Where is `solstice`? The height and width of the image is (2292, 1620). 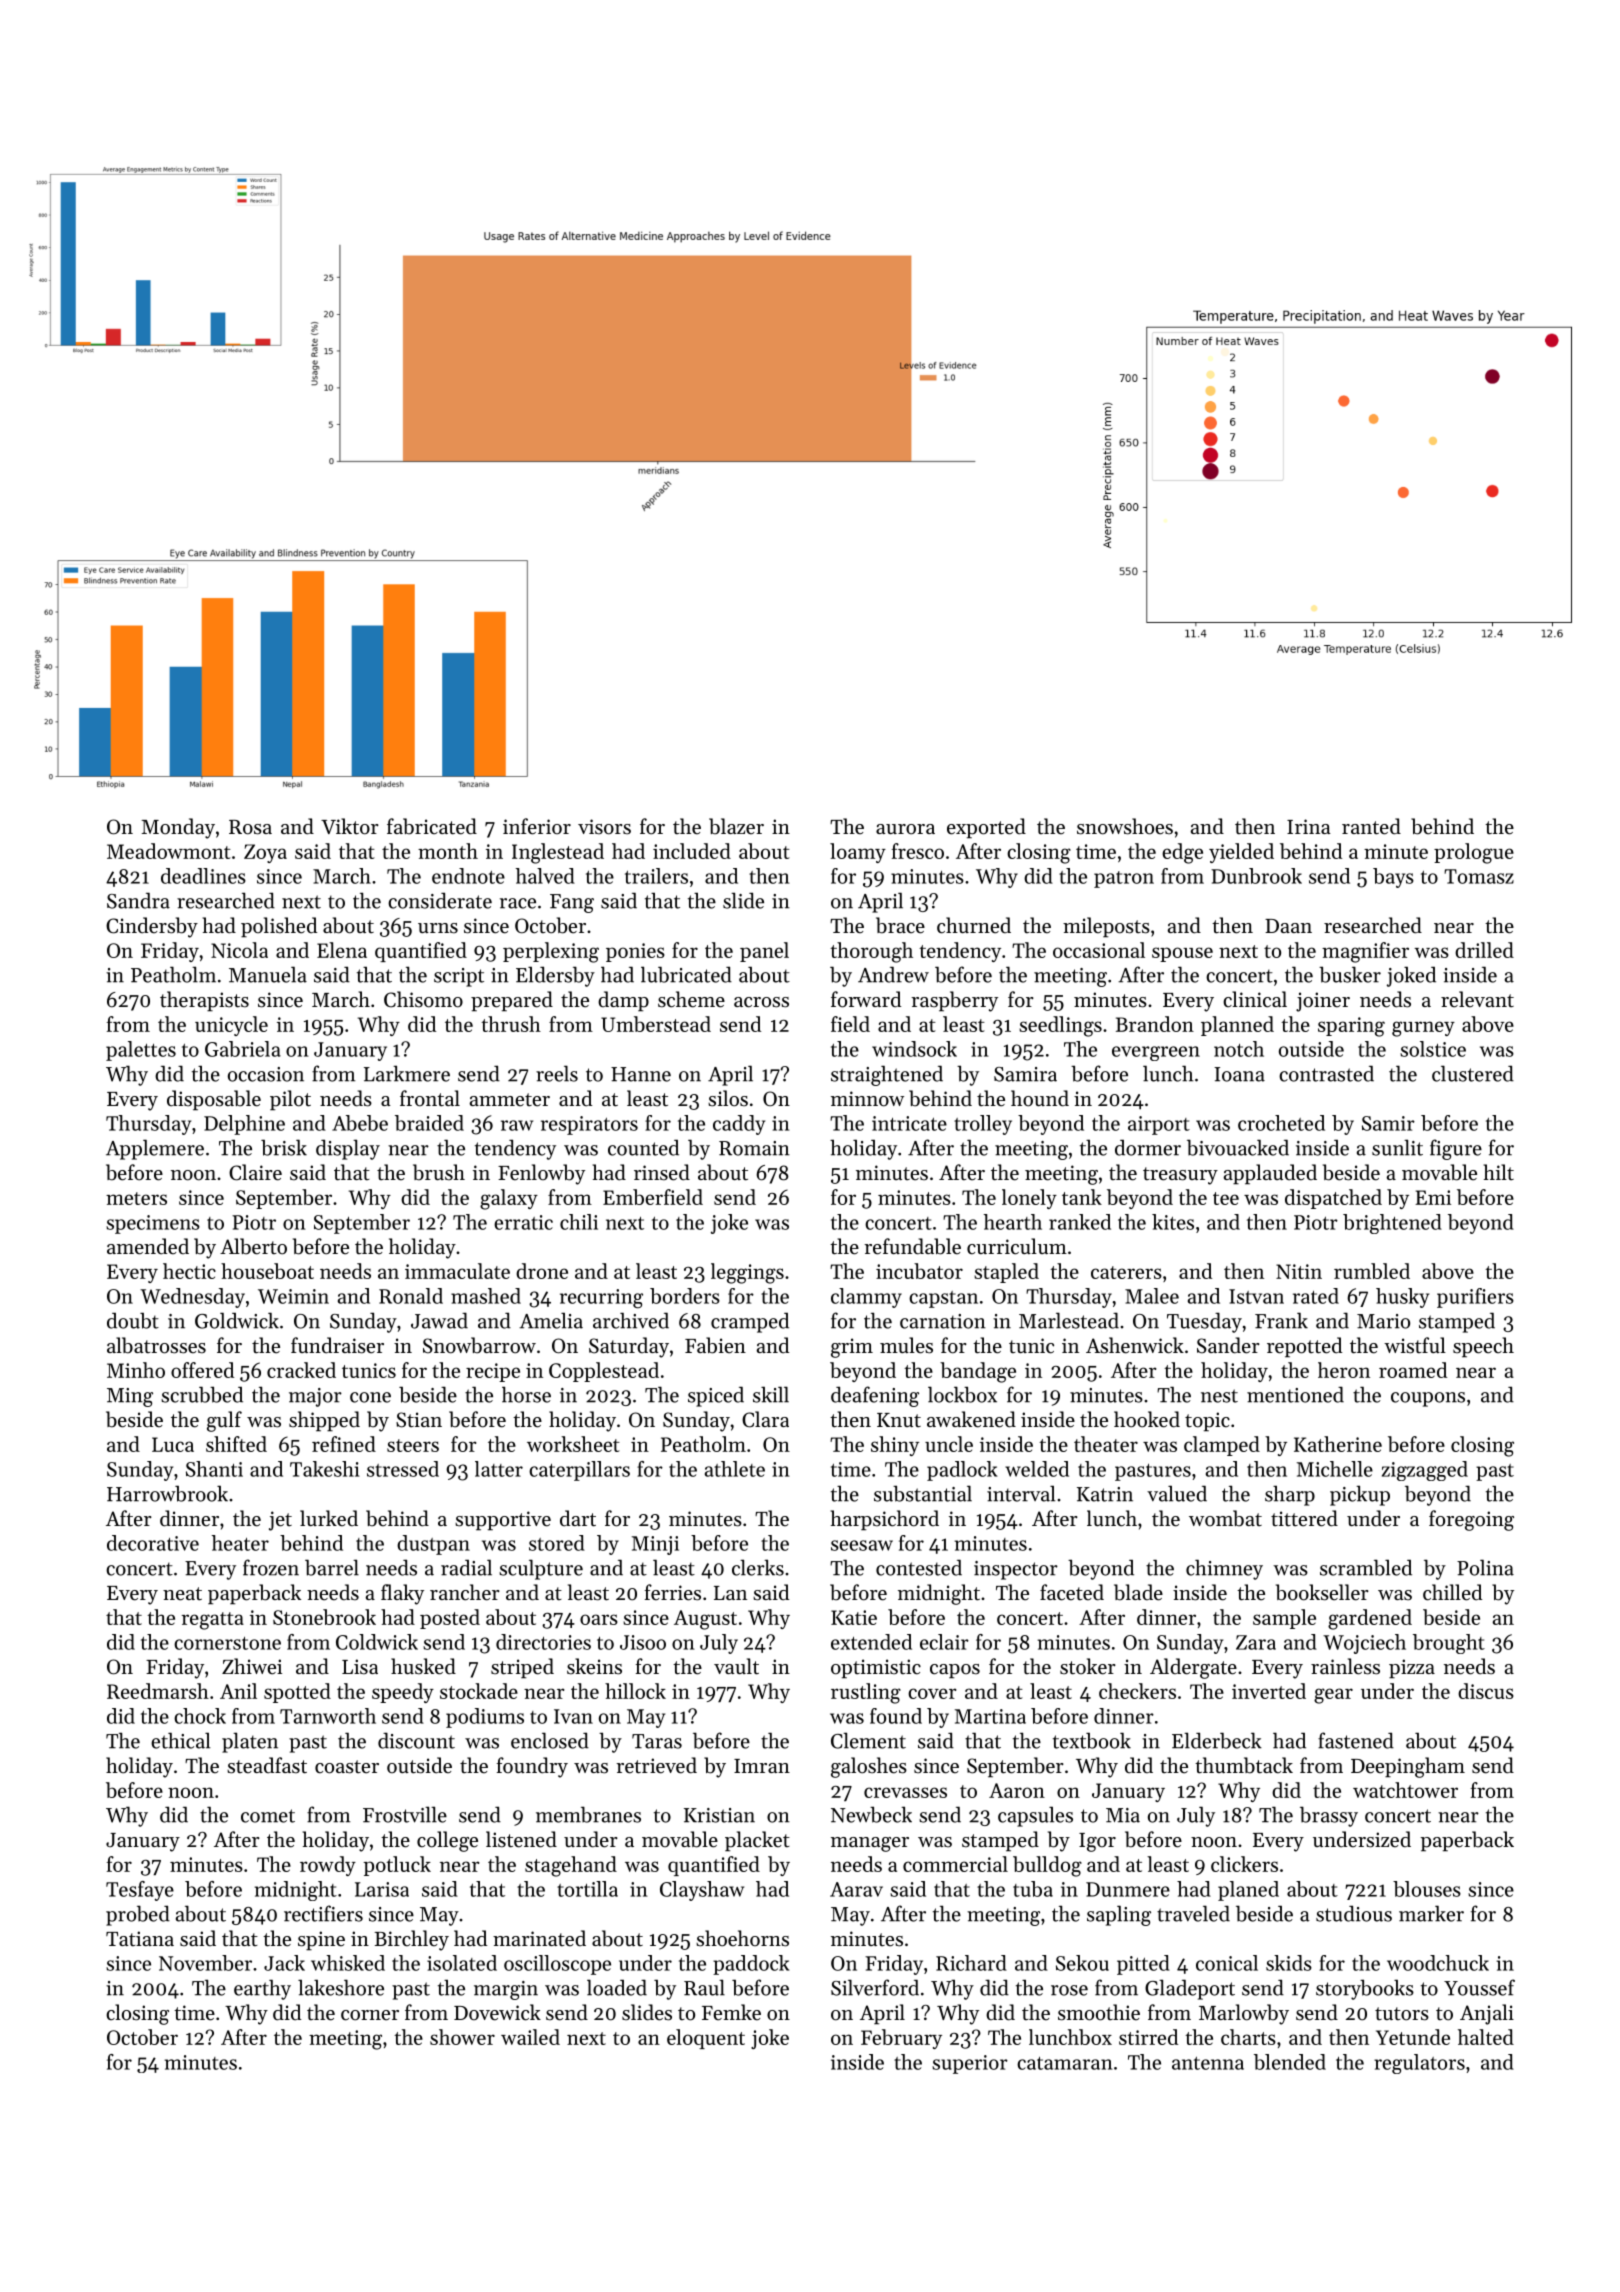 solstice is located at coordinates (1433, 1049).
